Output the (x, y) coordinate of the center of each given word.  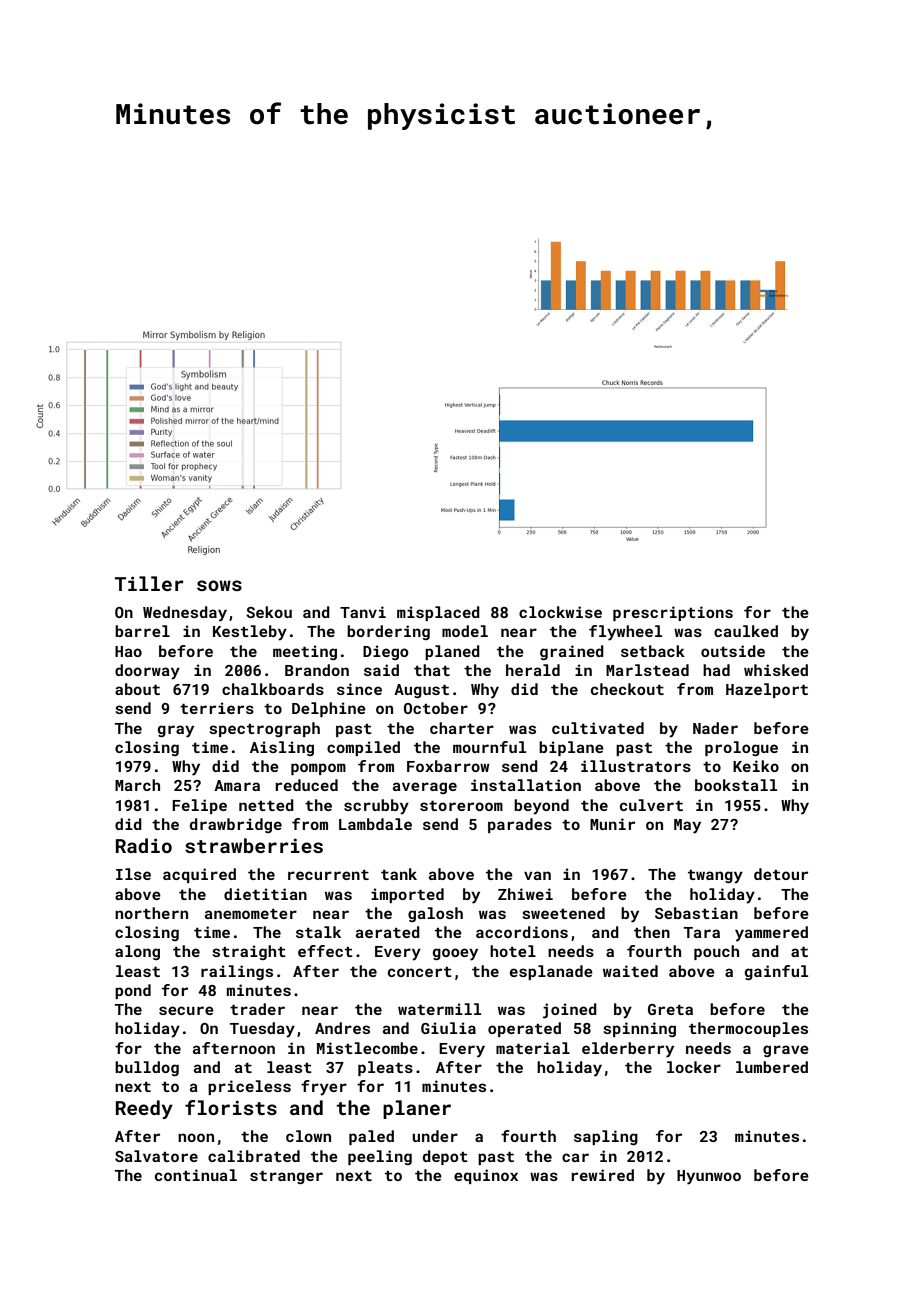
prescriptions (673, 613)
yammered (771, 934)
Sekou (269, 612)
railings (237, 972)
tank (399, 874)
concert (420, 972)
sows (219, 585)
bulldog (147, 1068)
